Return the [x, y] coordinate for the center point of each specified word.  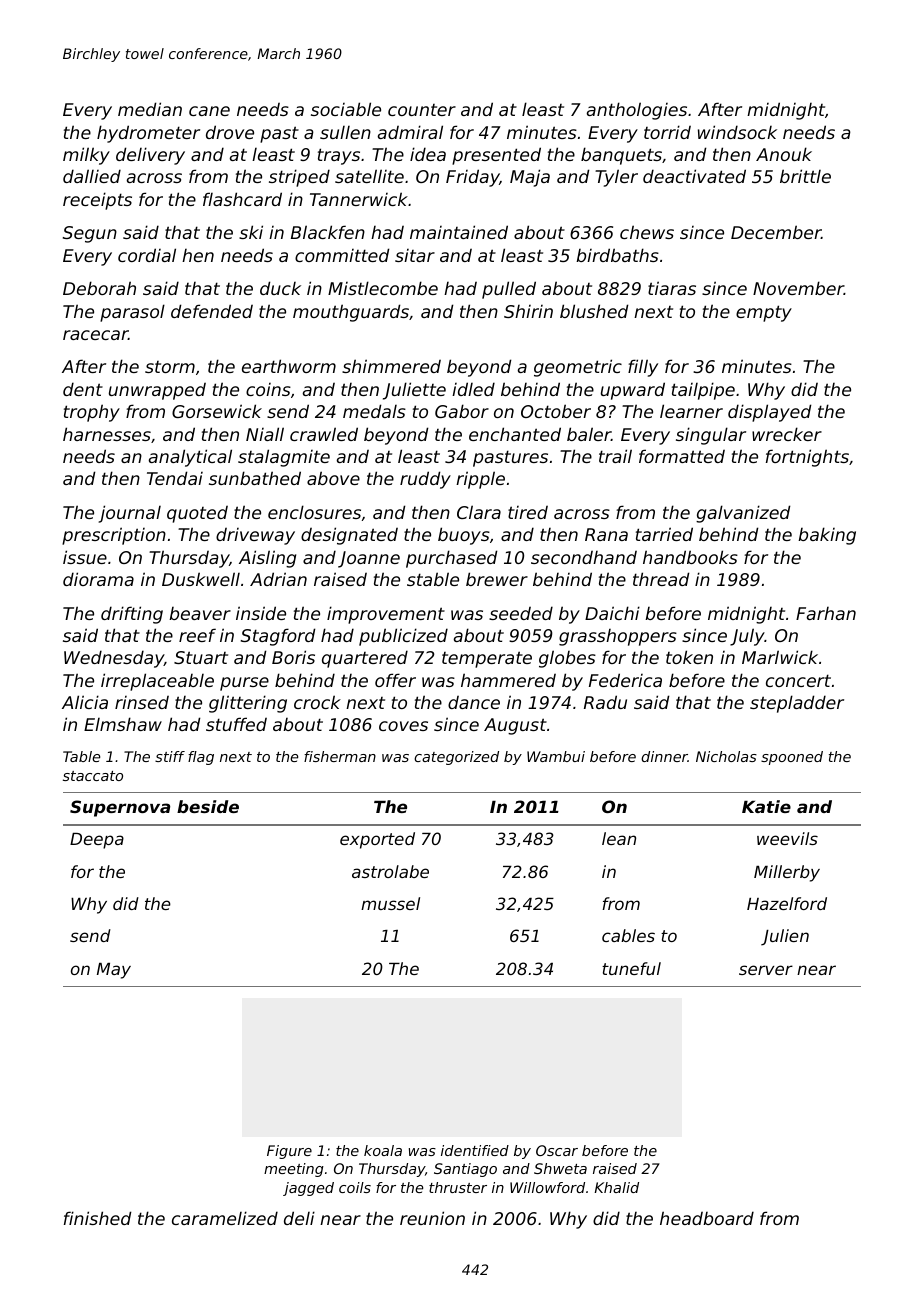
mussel [390, 903]
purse [244, 684]
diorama [98, 579]
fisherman [340, 756]
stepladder [797, 704]
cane [209, 111]
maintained [459, 232]
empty [764, 313]
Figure [289, 1152]
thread [661, 579]
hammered [508, 680]
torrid [667, 132]
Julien [785, 937]
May [114, 971]
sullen [345, 132]
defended [212, 311]
